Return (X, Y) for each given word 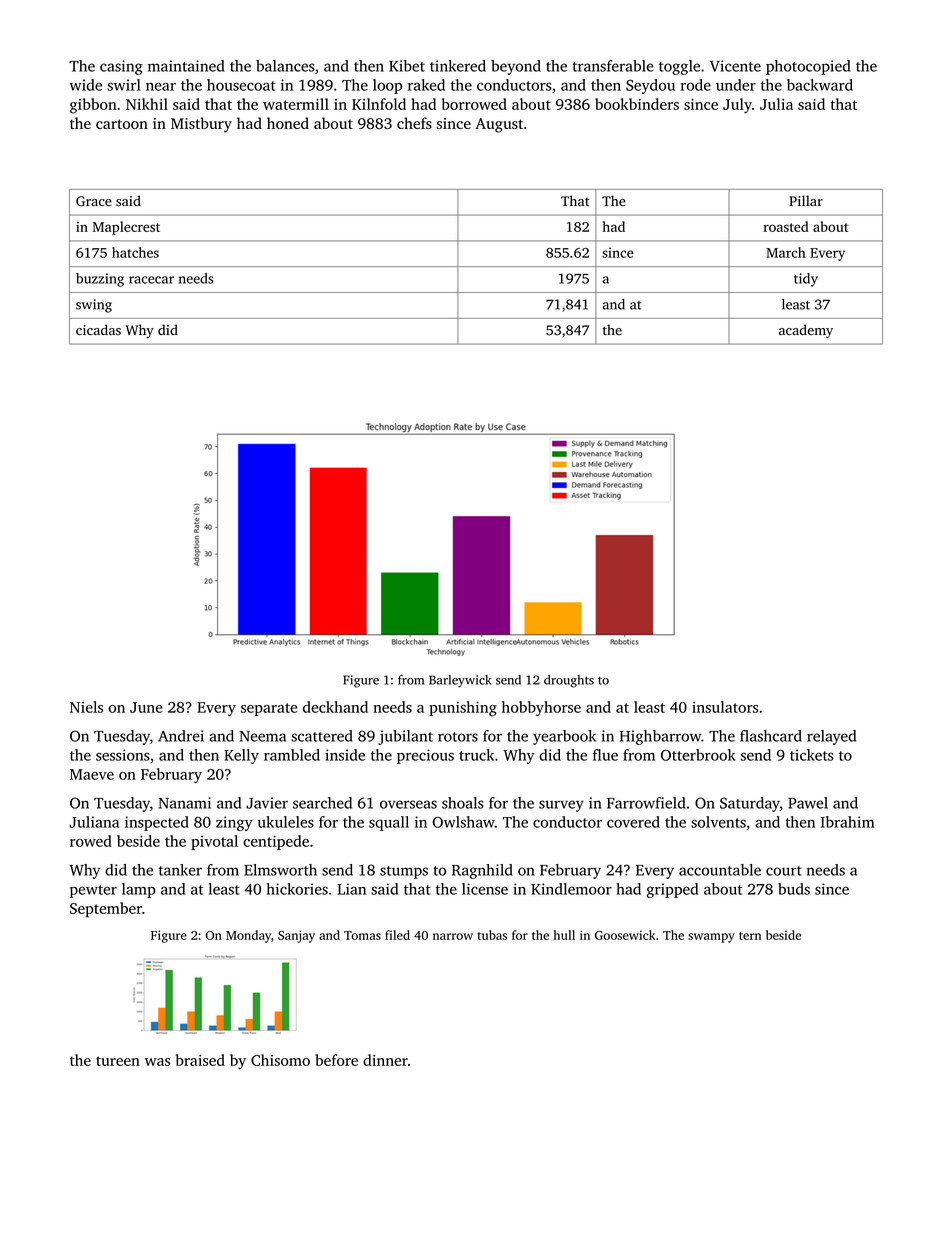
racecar (151, 280)
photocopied (808, 67)
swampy (711, 938)
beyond (516, 67)
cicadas (98, 330)
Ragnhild (482, 871)
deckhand (335, 707)
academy (806, 331)
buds (794, 889)
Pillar (806, 200)
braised (200, 1060)
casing (121, 67)
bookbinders (637, 104)
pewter (93, 891)
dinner (385, 1060)
